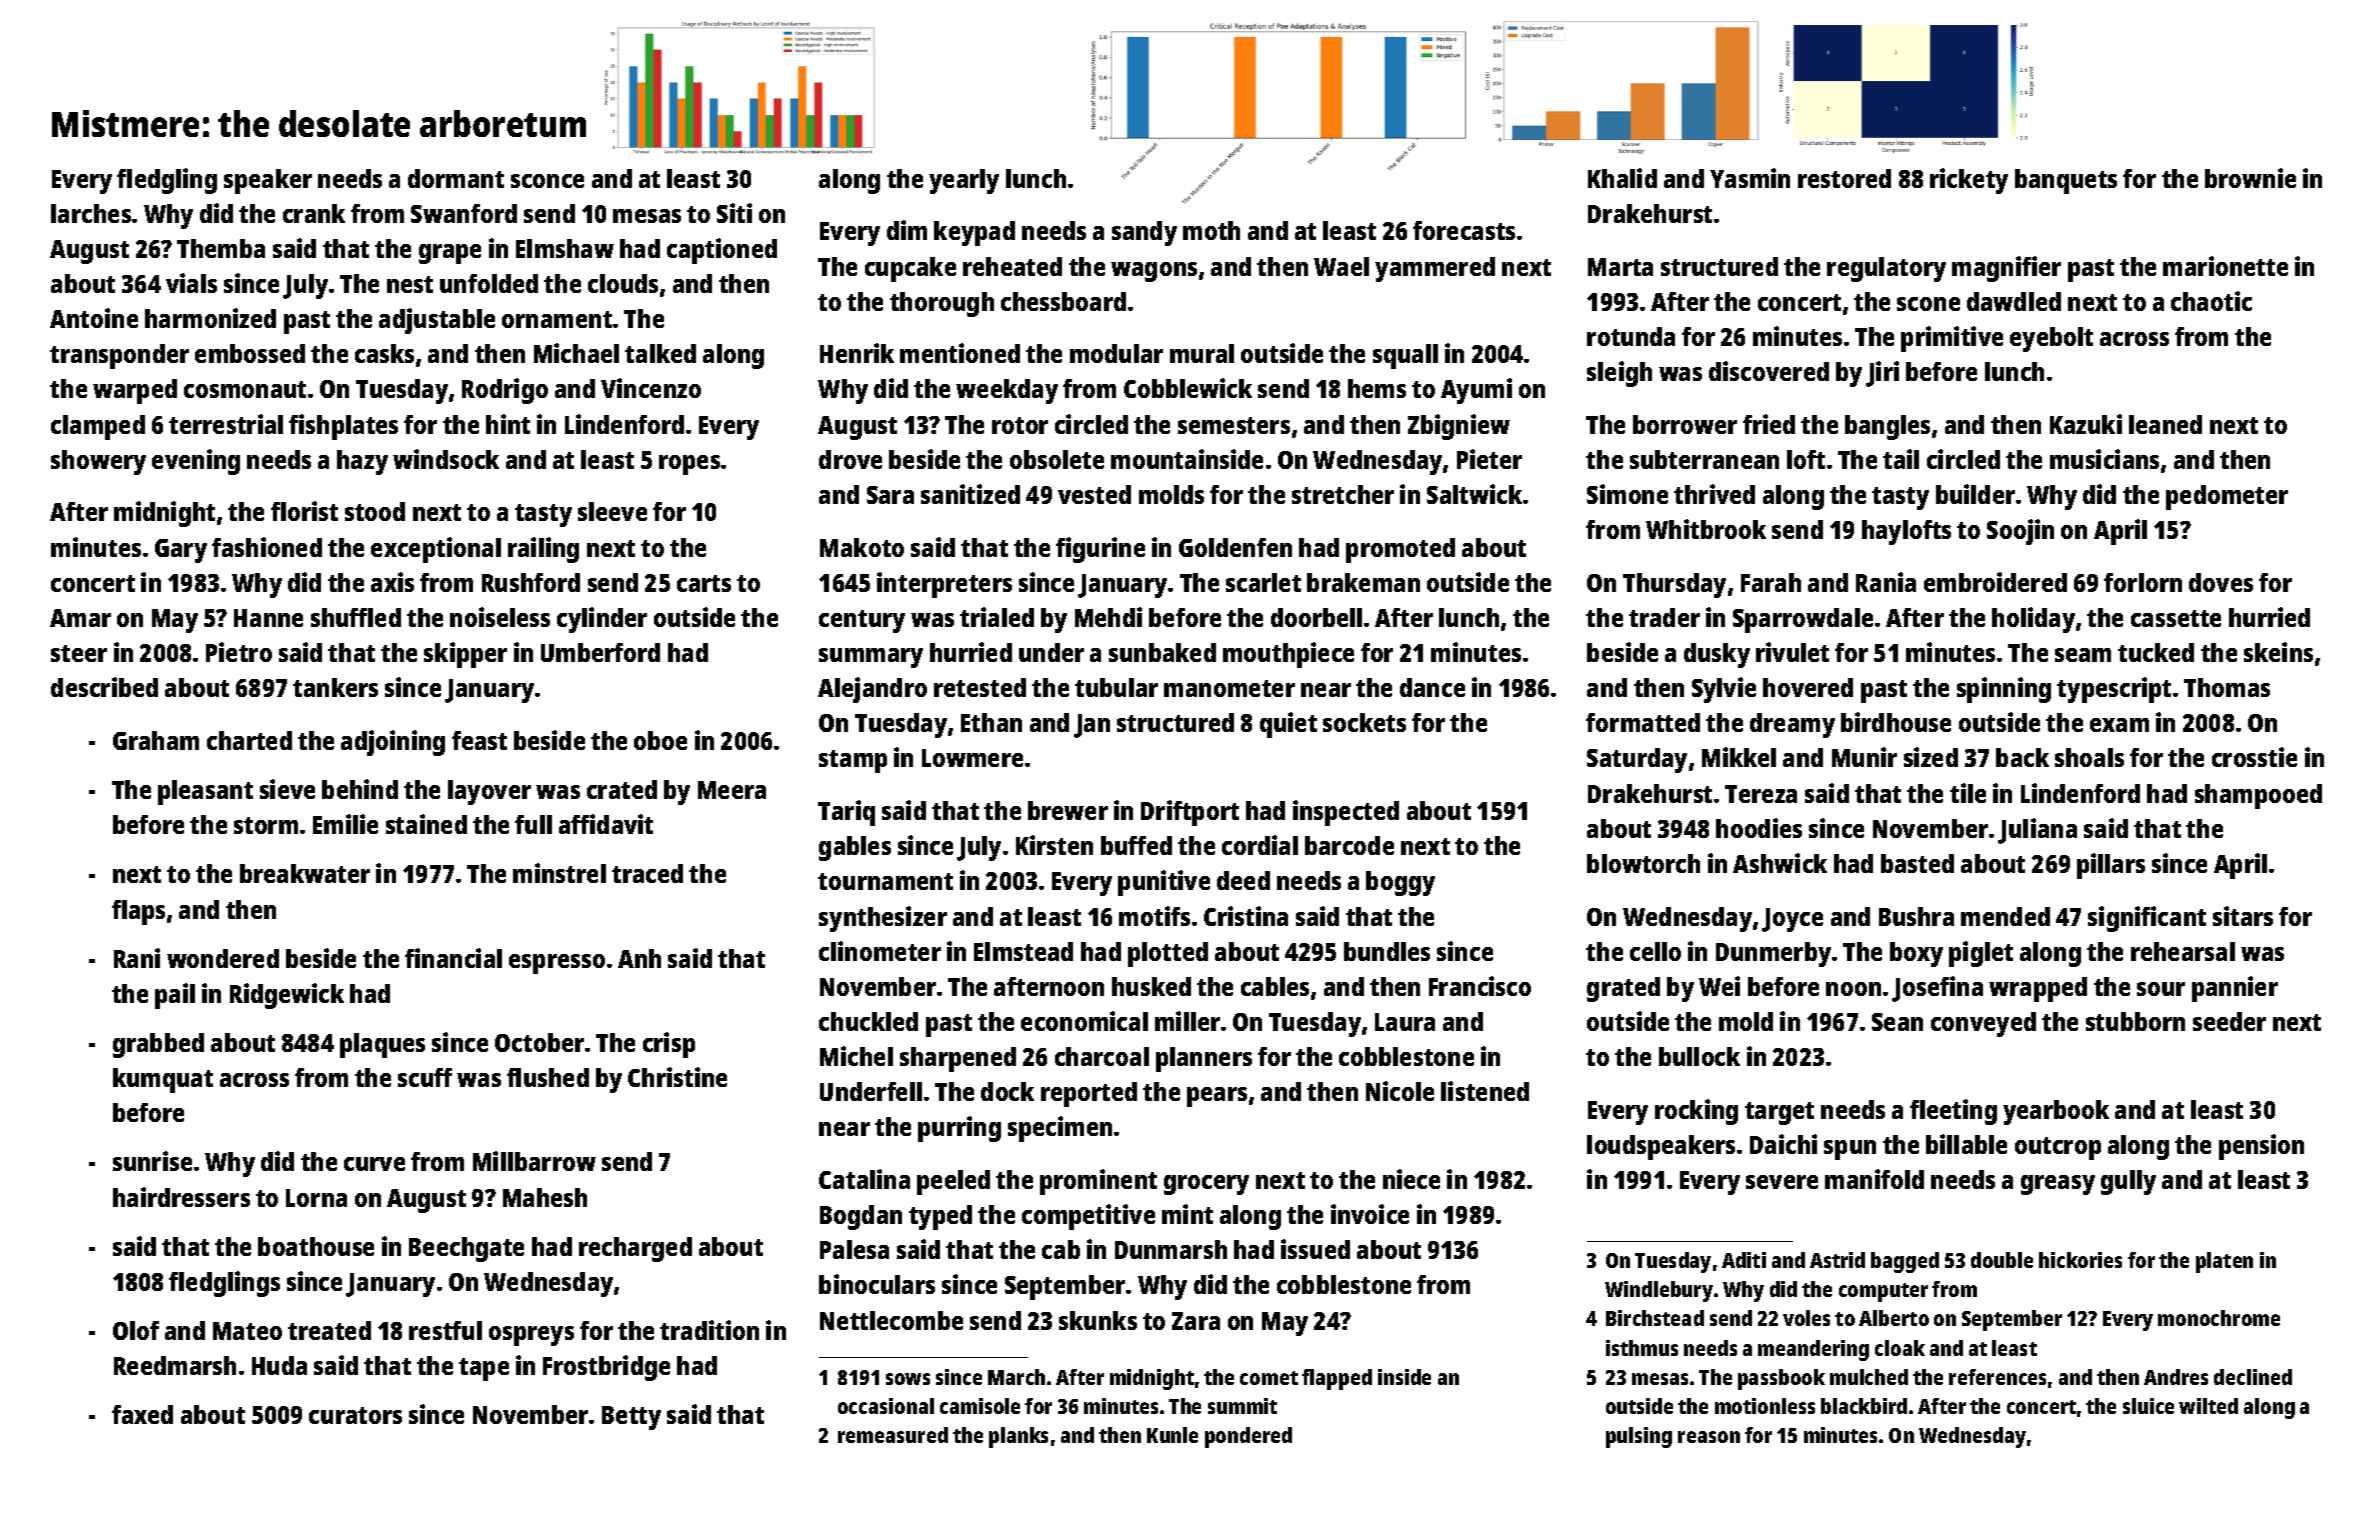  What do you see at coordinates (1116, 687) in the page?
I see `tubular` at bounding box center [1116, 687].
